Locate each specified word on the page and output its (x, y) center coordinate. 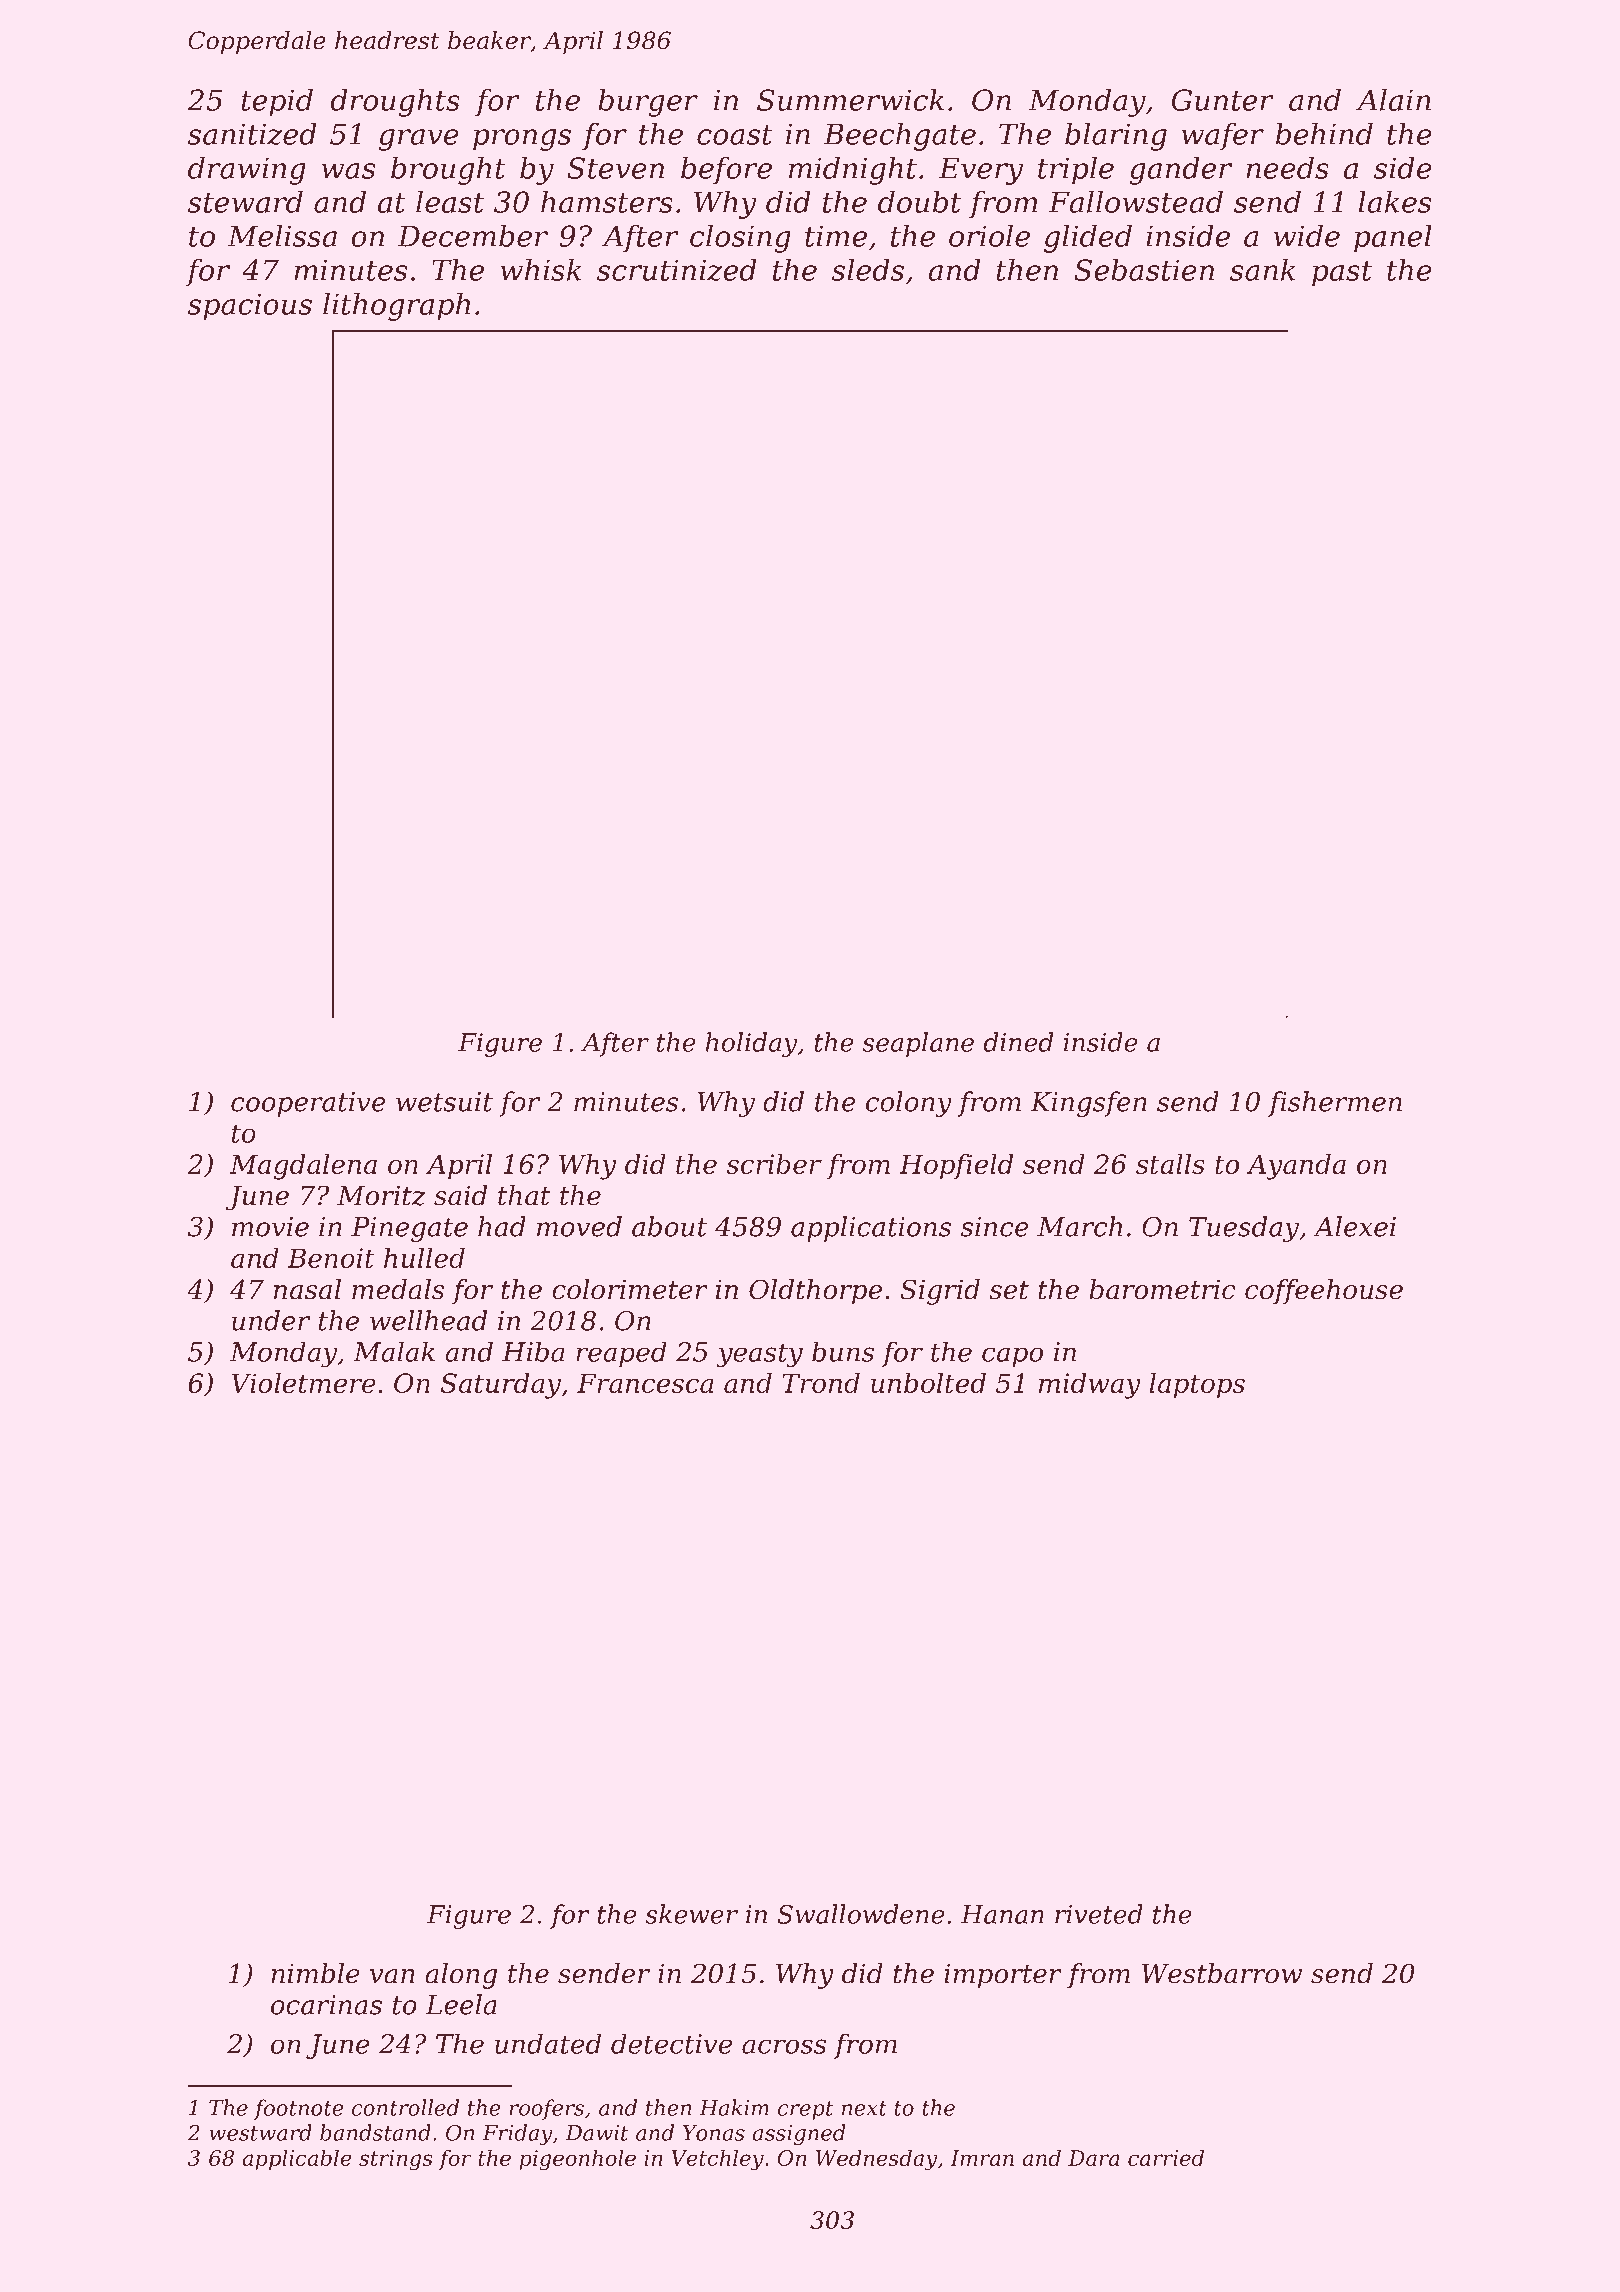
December (473, 236)
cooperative (308, 1104)
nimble (315, 1973)
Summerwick (850, 100)
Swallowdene (860, 1914)
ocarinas (326, 2005)
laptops (1197, 1385)
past (1342, 274)
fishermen (1335, 1104)
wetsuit (444, 1102)
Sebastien (1144, 270)
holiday (752, 1044)
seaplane (918, 1044)
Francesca (645, 1383)
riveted (1099, 1914)
